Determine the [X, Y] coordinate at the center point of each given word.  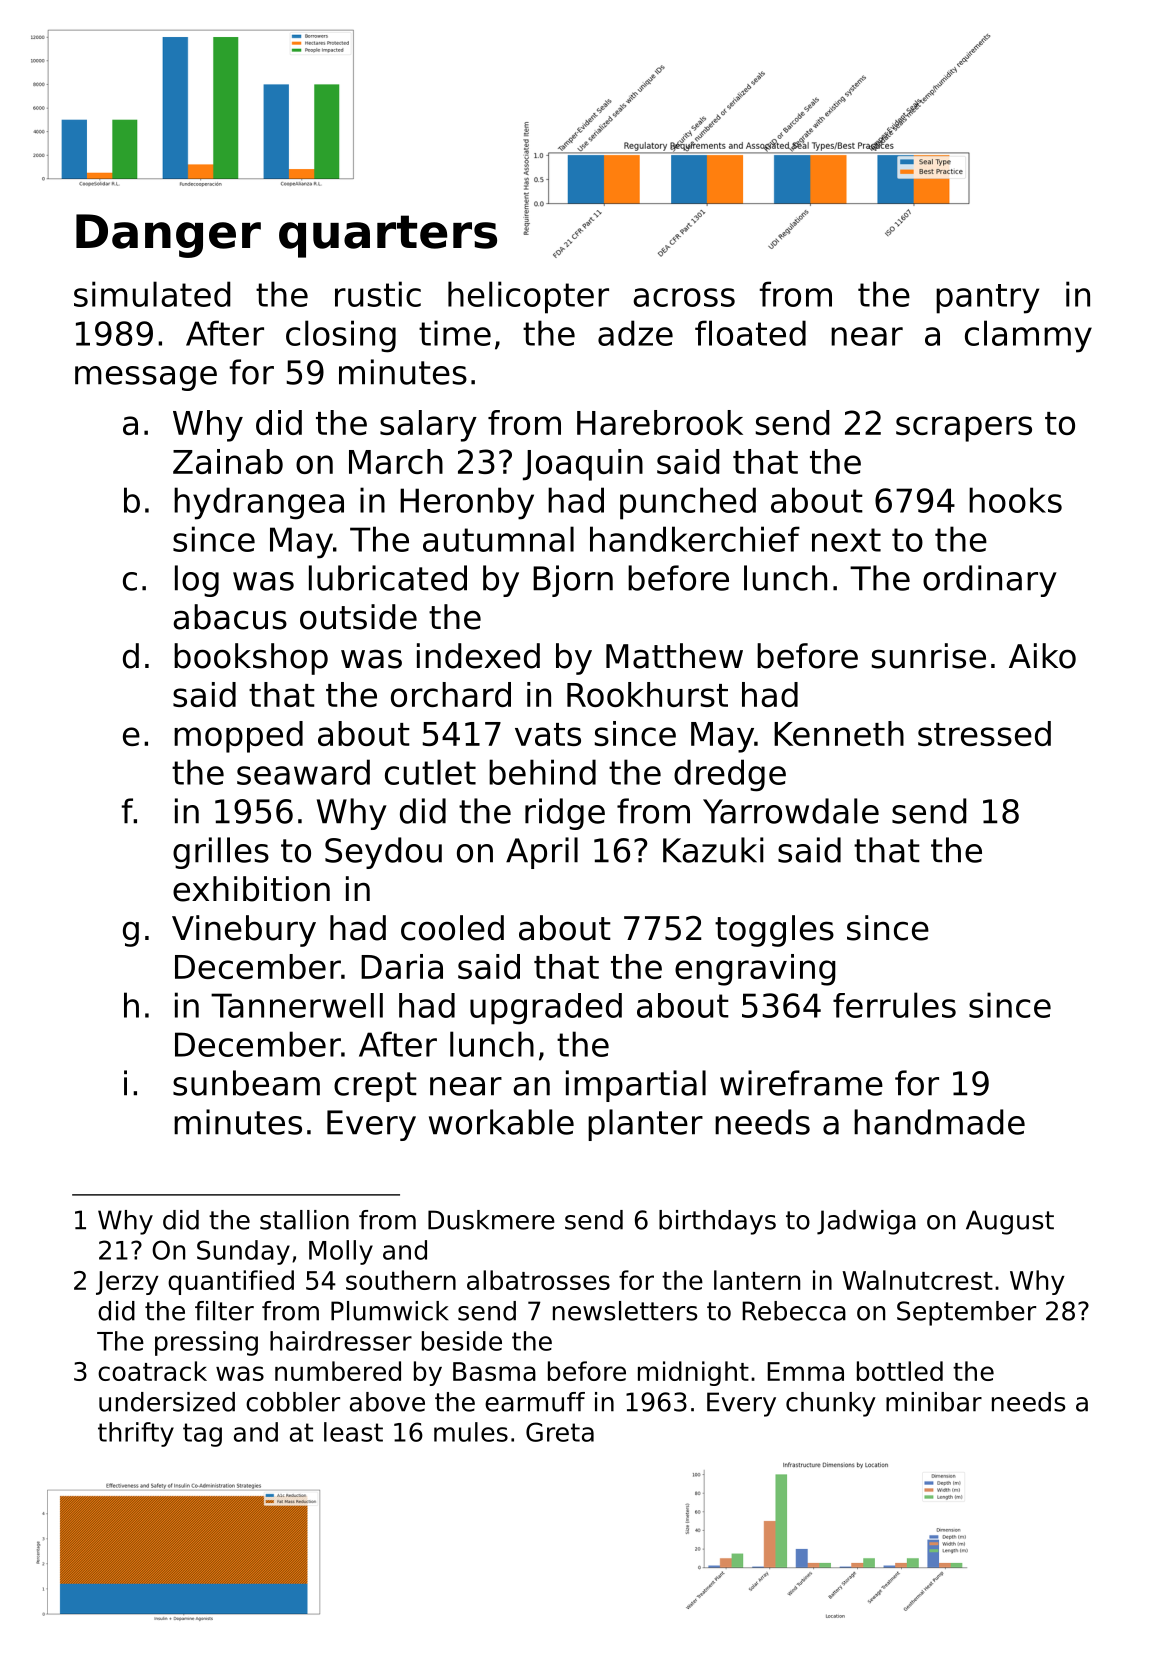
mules [471, 1432]
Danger [168, 236]
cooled [452, 928]
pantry [987, 299]
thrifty [136, 1434]
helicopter [528, 297]
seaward [303, 772]
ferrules [894, 1005]
